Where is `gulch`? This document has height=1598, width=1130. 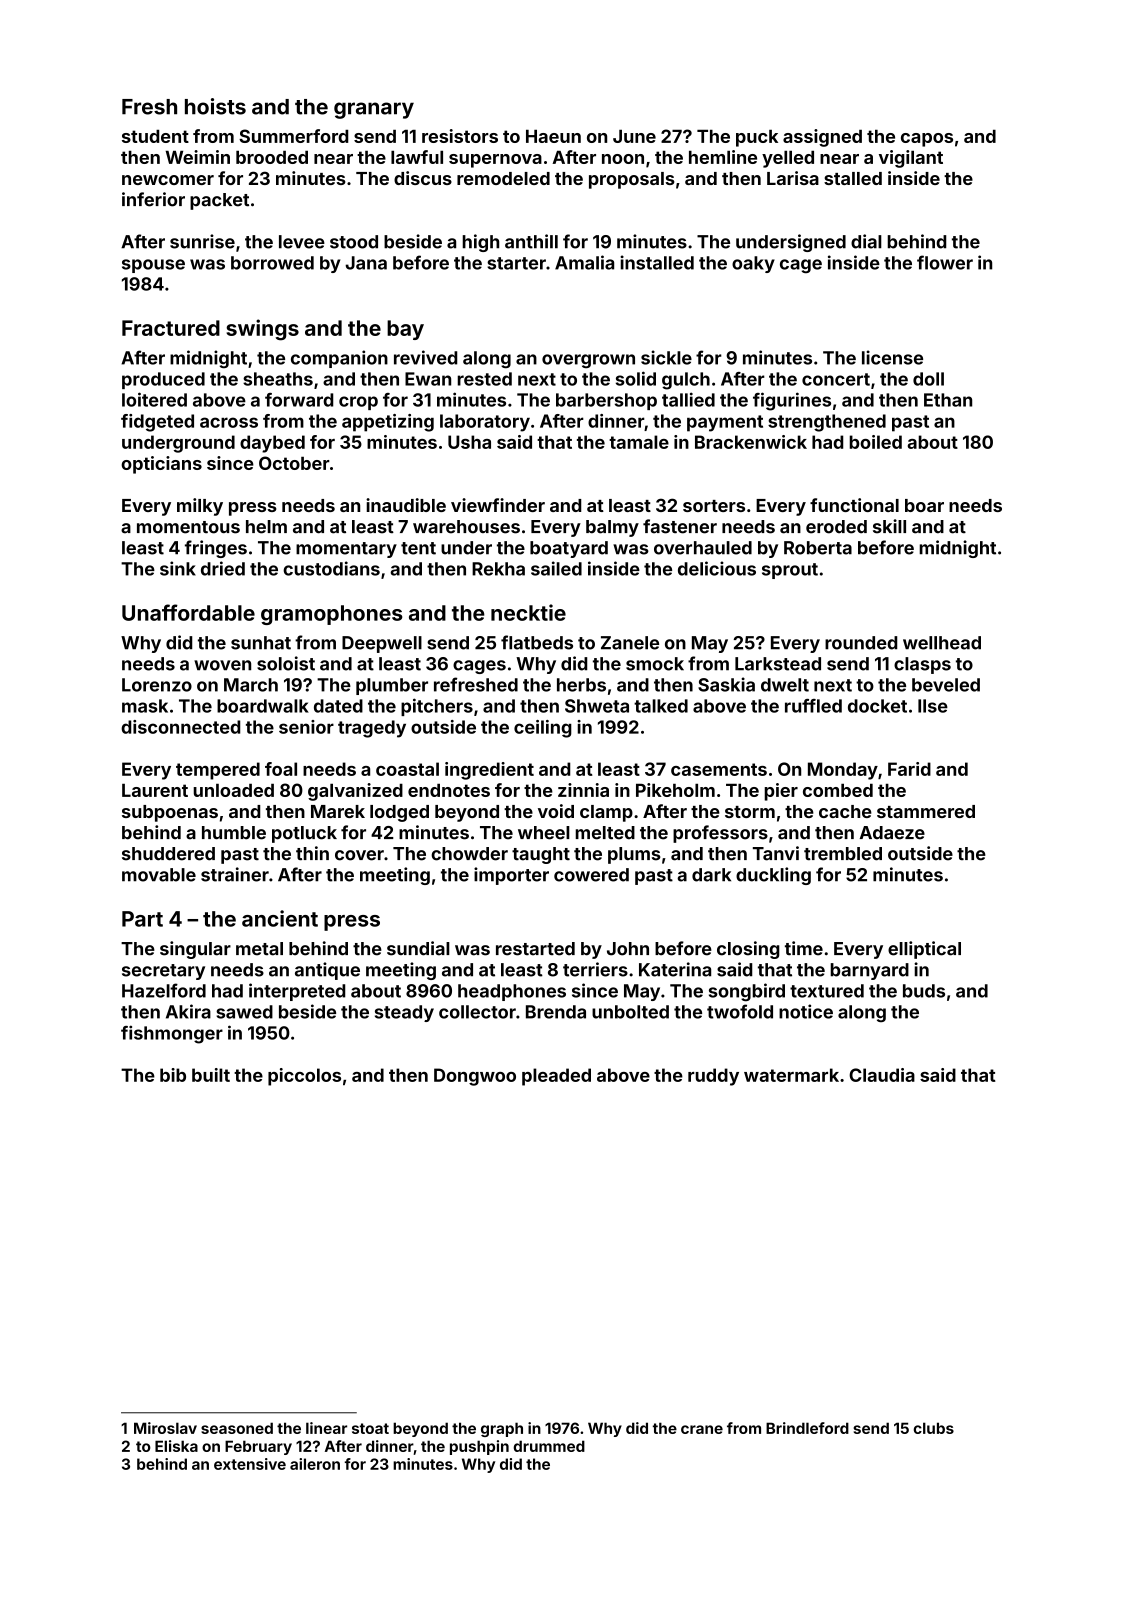
gulch is located at coordinates (686, 381).
